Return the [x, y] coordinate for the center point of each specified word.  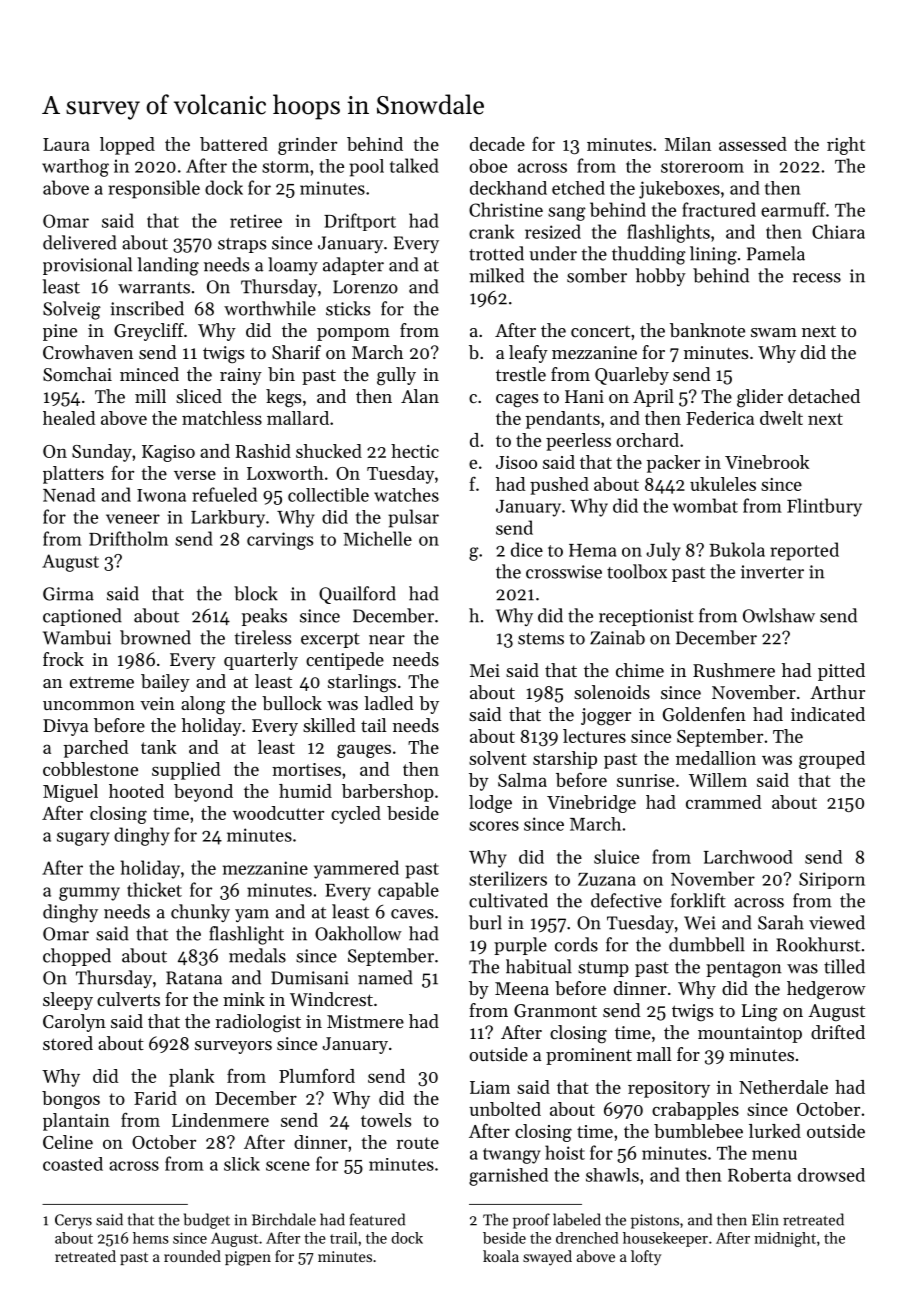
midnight [785, 1239]
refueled [224, 494]
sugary [83, 839]
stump [603, 969]
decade [497, 144]
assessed [753, 144]
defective [626, 900]
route [417, 1143]
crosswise [564, 572]
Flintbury [824, 507]
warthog [75, 168]
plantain [76, 1122]
